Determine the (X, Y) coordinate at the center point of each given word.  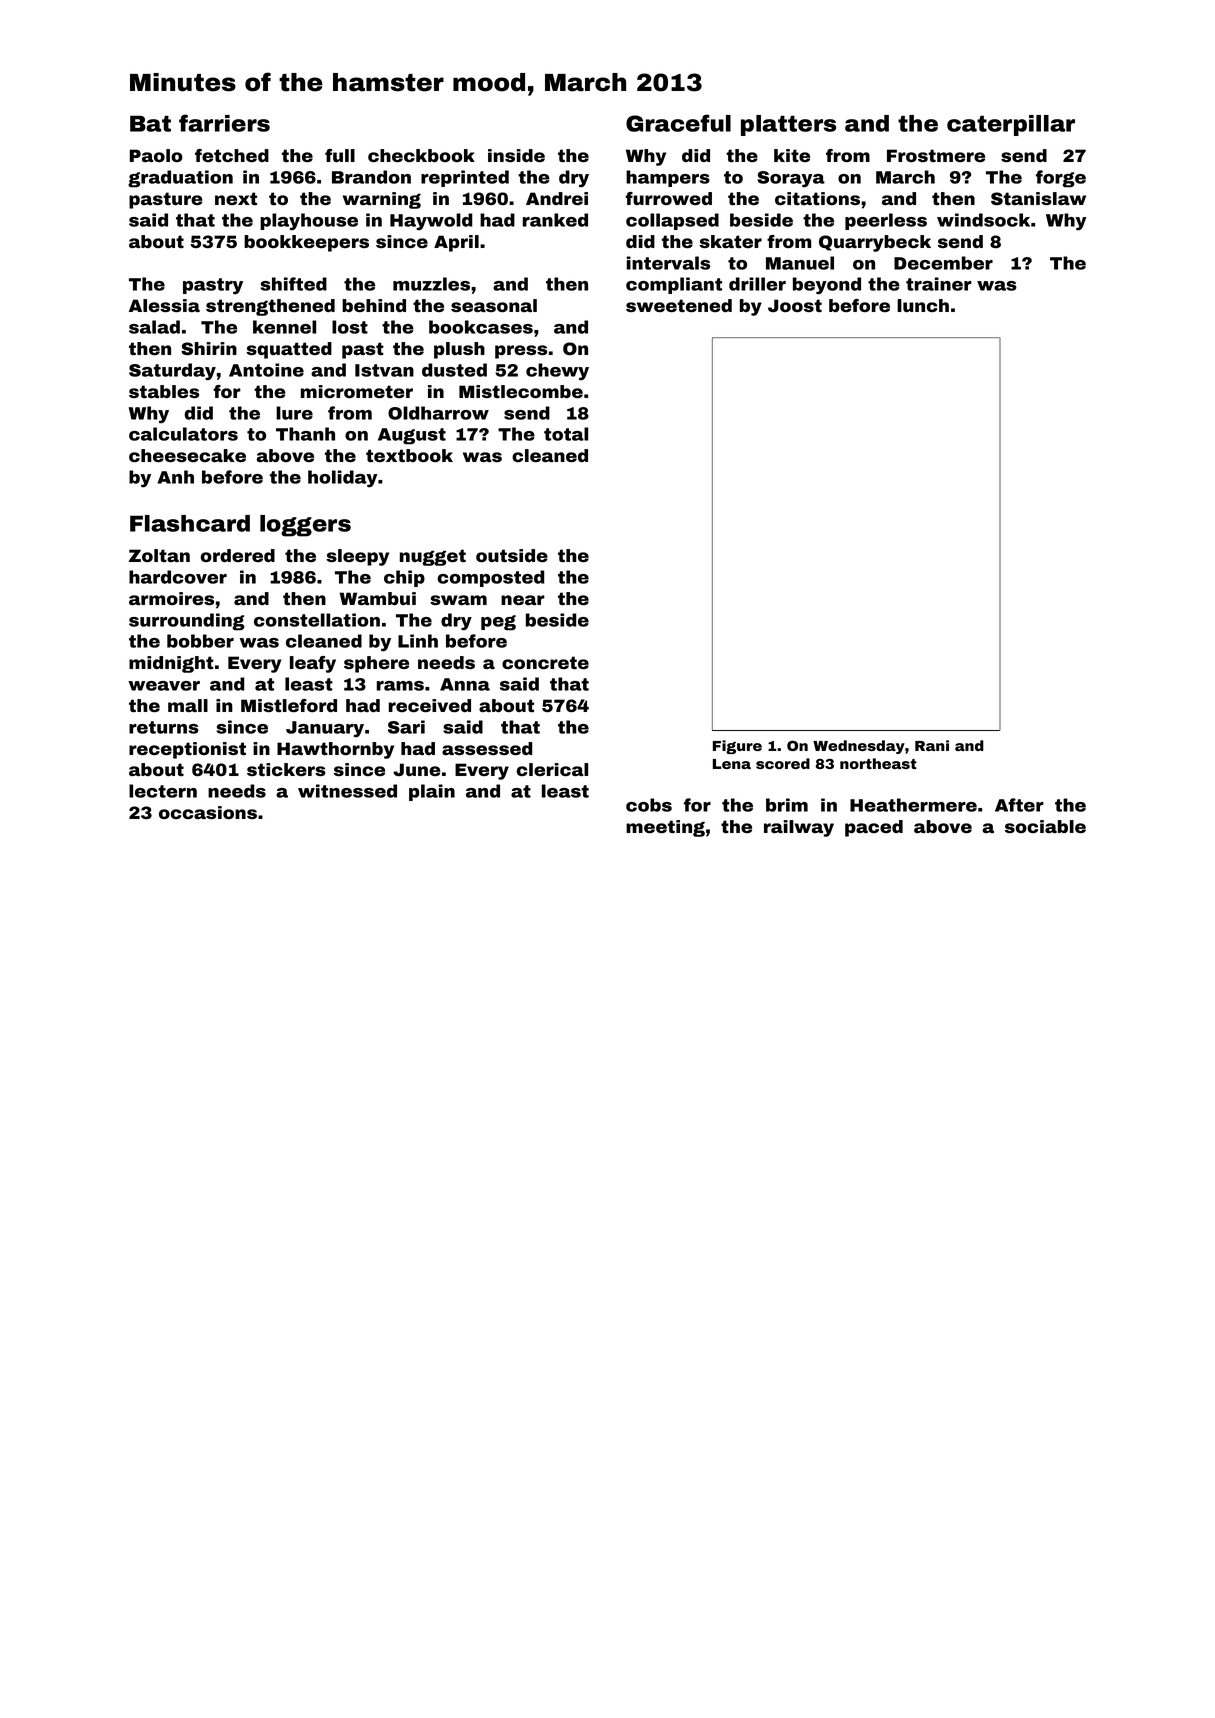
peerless (886, 221)
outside (512, 555)
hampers (668, 178)
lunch (923, 305)
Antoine (266, 370)
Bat (150, 123)
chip (404, 578)
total (566, 434)
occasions (208, 812)
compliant (674, 285)
